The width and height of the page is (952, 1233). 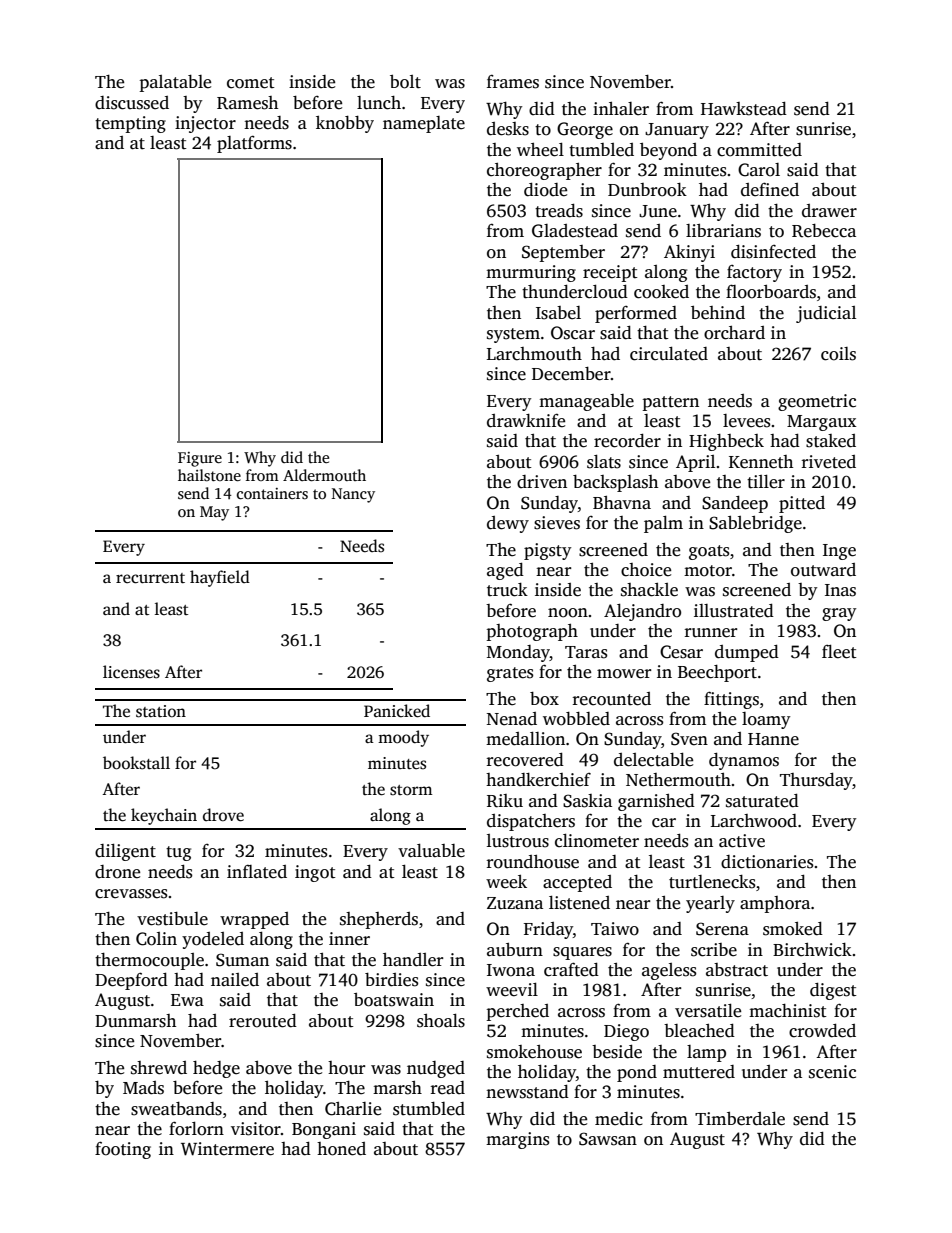 I want to click on frames, so click(x=513, y=81).
